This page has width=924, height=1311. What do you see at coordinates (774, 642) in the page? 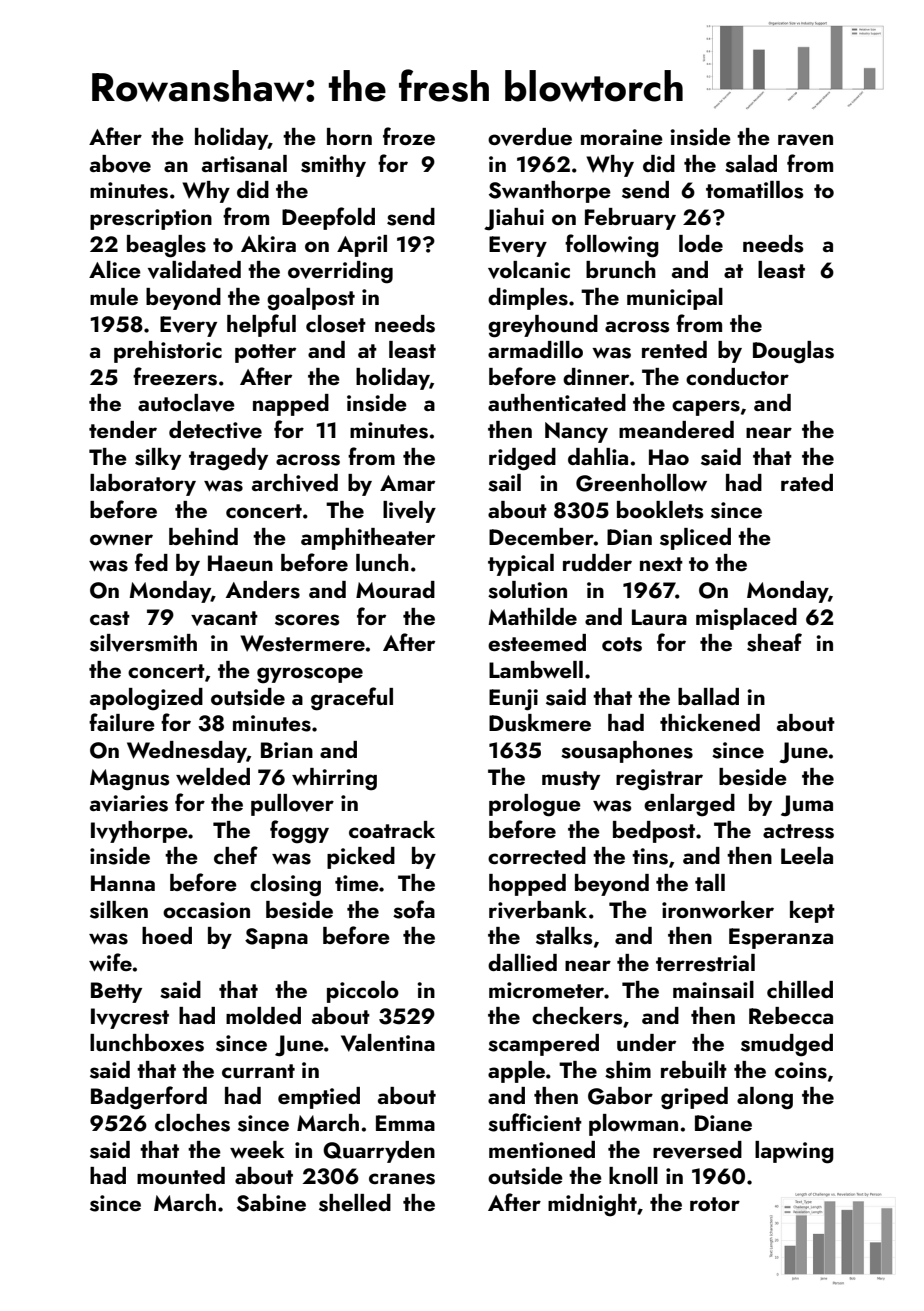
I see `sheaf` at bounding box center [774, 642].
